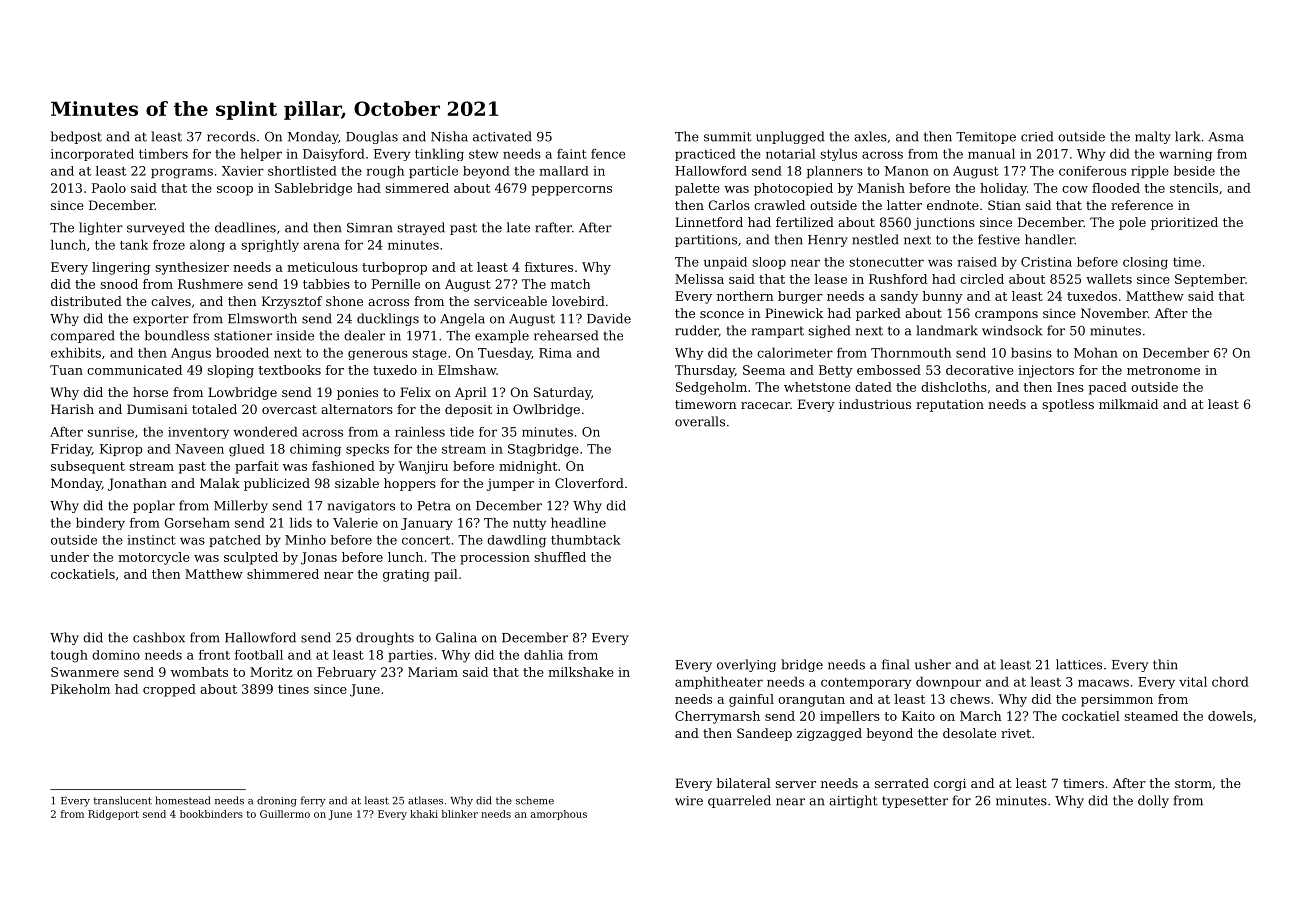  Describe the element at coordinates (1153, 801) in the screenshot. I see `dolly` at that location.
